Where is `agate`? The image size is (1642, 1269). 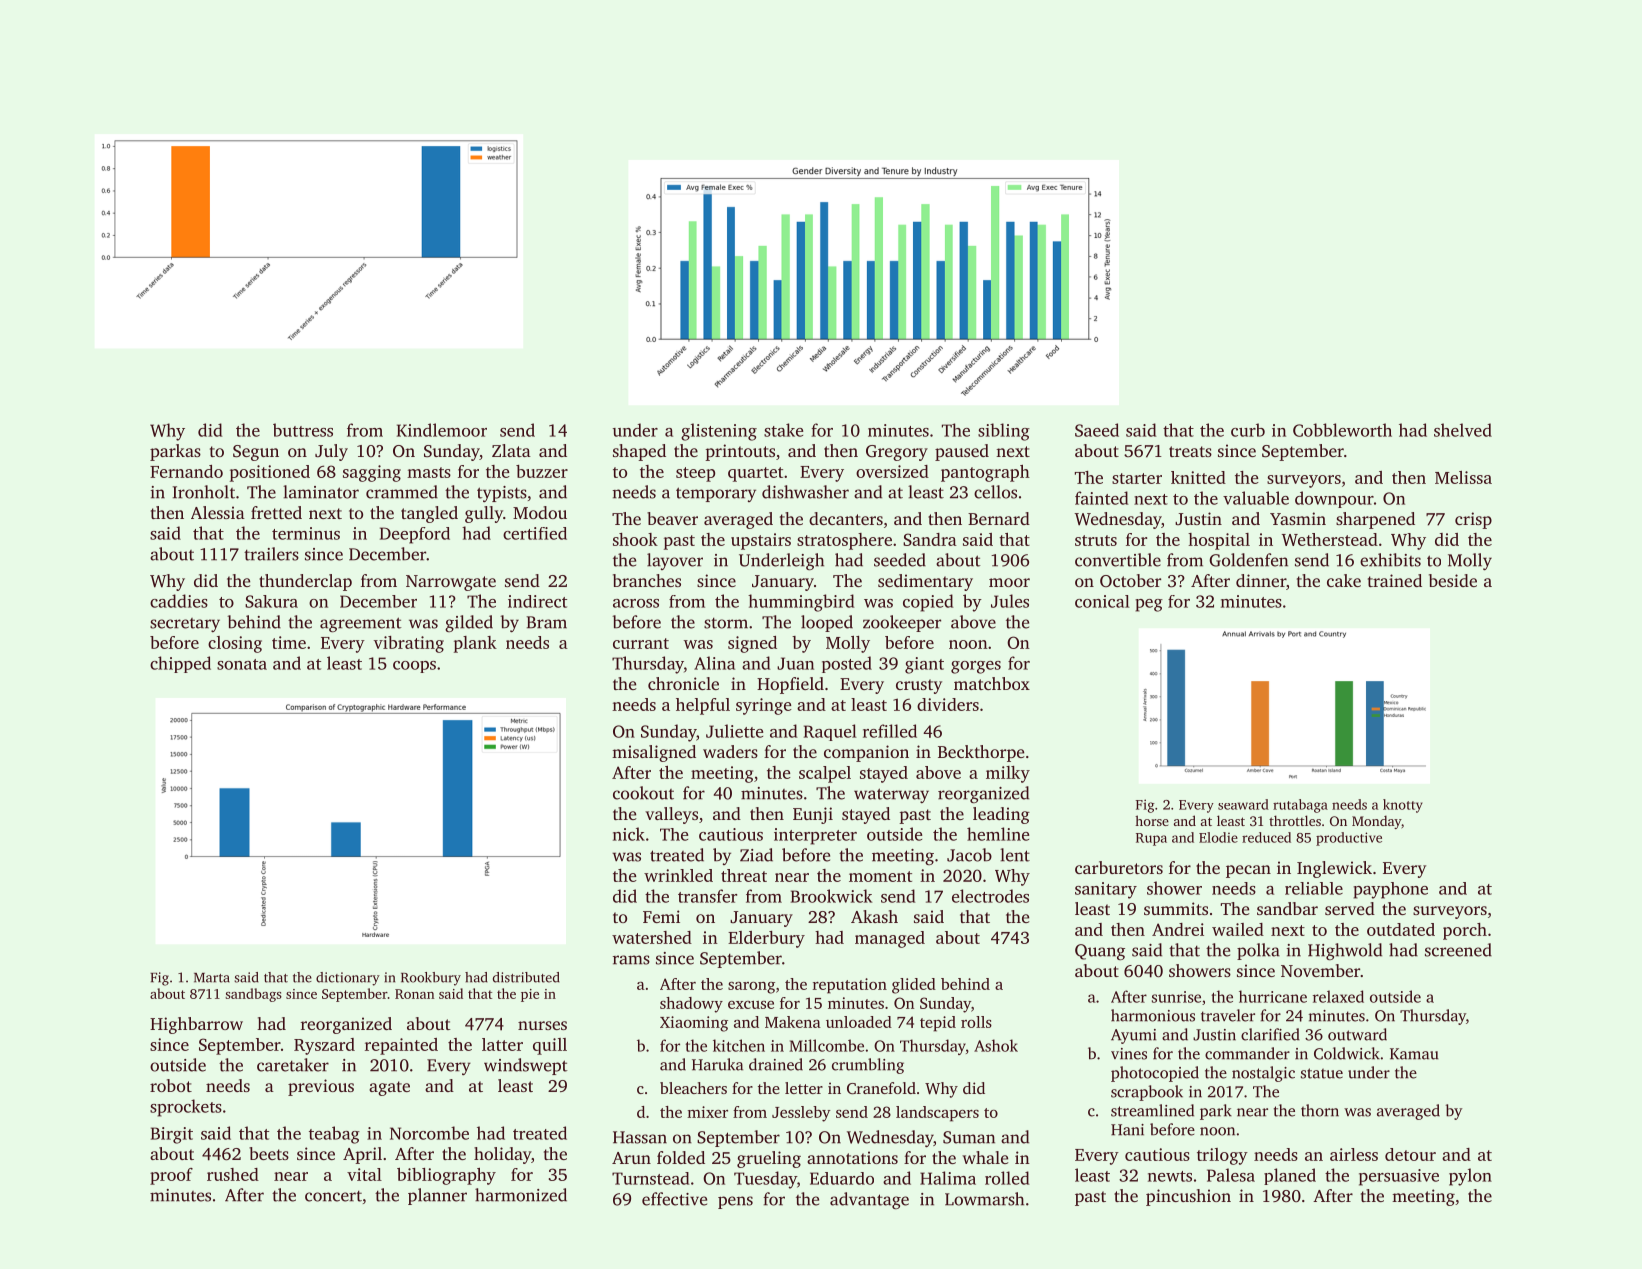 agate is located at coordinates (389, 1088).
